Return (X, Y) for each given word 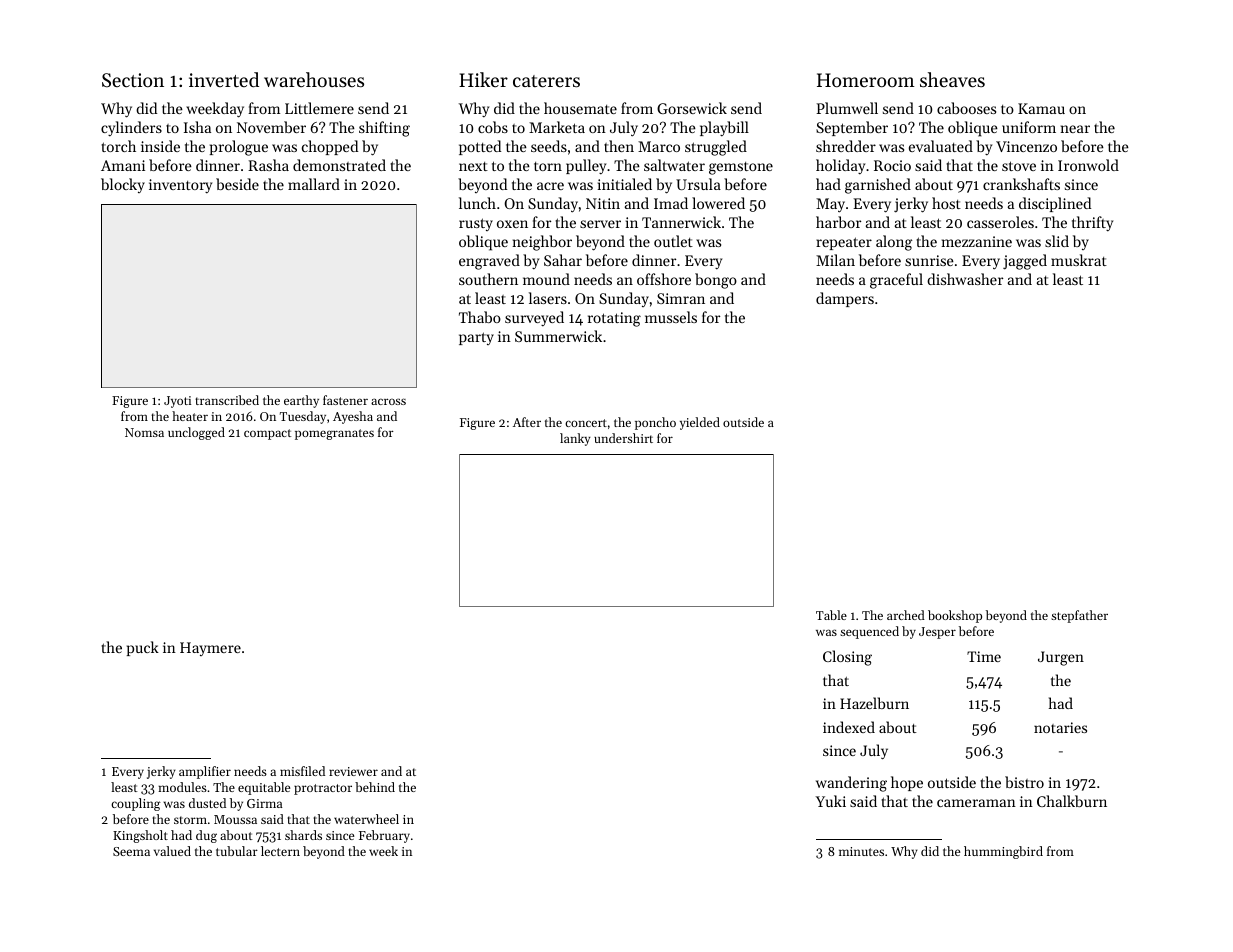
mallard (314, 184)
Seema (131, 851)
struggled (716, 148)
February (384, 836)
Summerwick (558, 336)
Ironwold (1088, 165)
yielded (700, 423)
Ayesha (353, 417)
